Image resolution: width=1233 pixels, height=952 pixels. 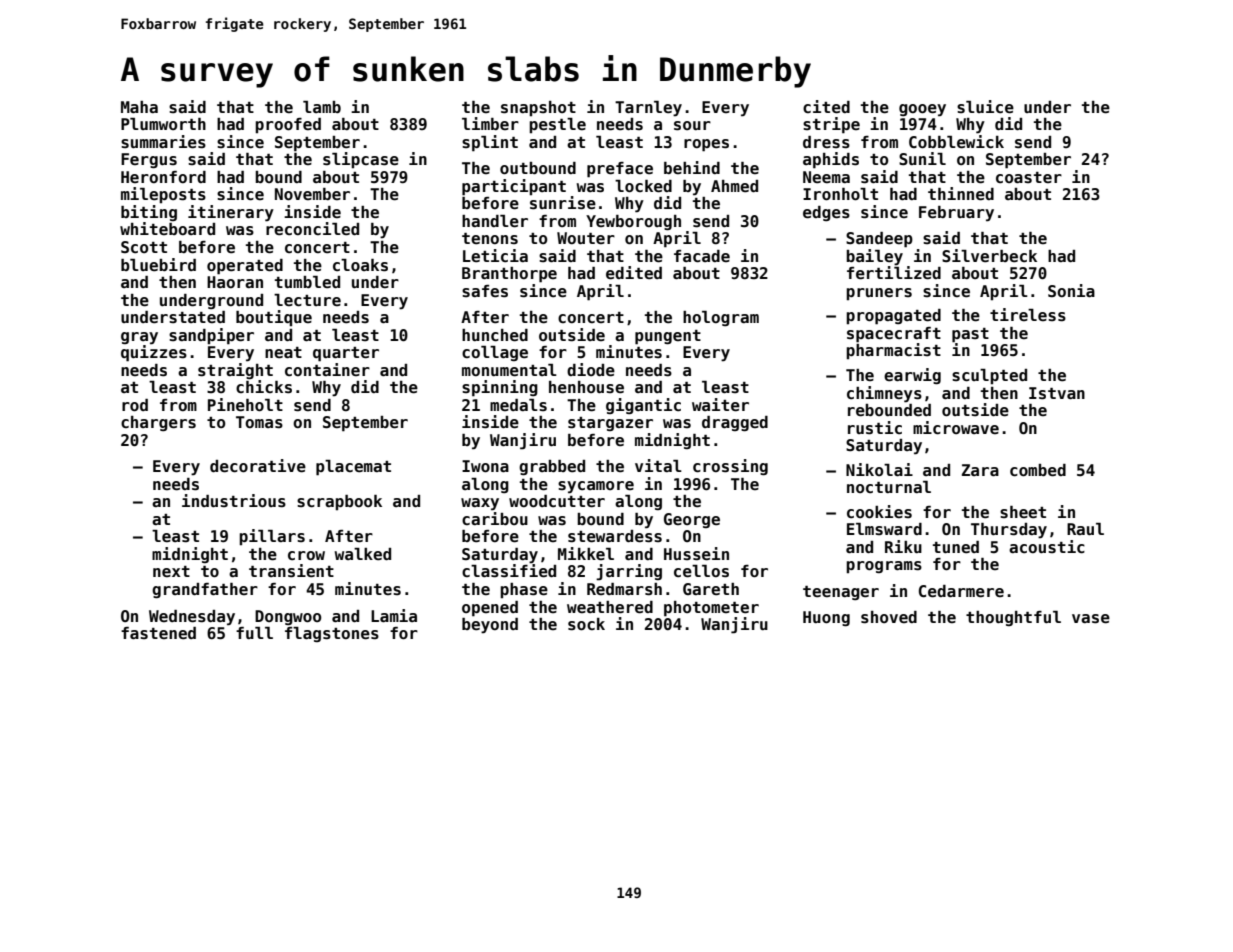 What do you see at coordinates (826, 618) in the document?
I see `Huong` at bounding box center [826, 618].
